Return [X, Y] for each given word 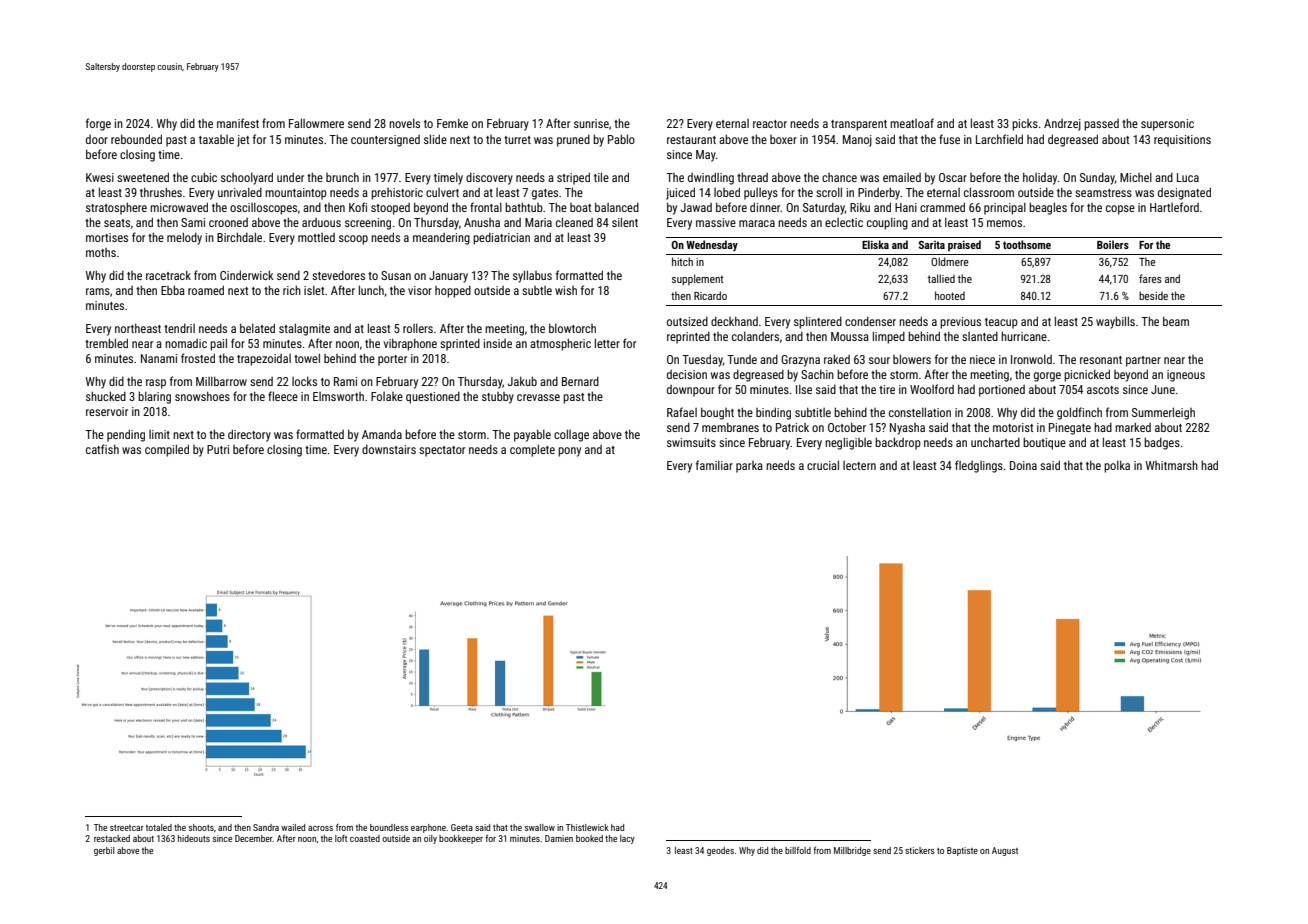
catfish [102, 449]
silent [625, 222]
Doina [1023, 465]
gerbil [104, 851]
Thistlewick [587, 827]
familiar [714, 465]
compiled [167, 450]
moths [101, 252]
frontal [486, 207]
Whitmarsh [1172, 465]
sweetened [143, 177]
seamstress [1103, 193]
